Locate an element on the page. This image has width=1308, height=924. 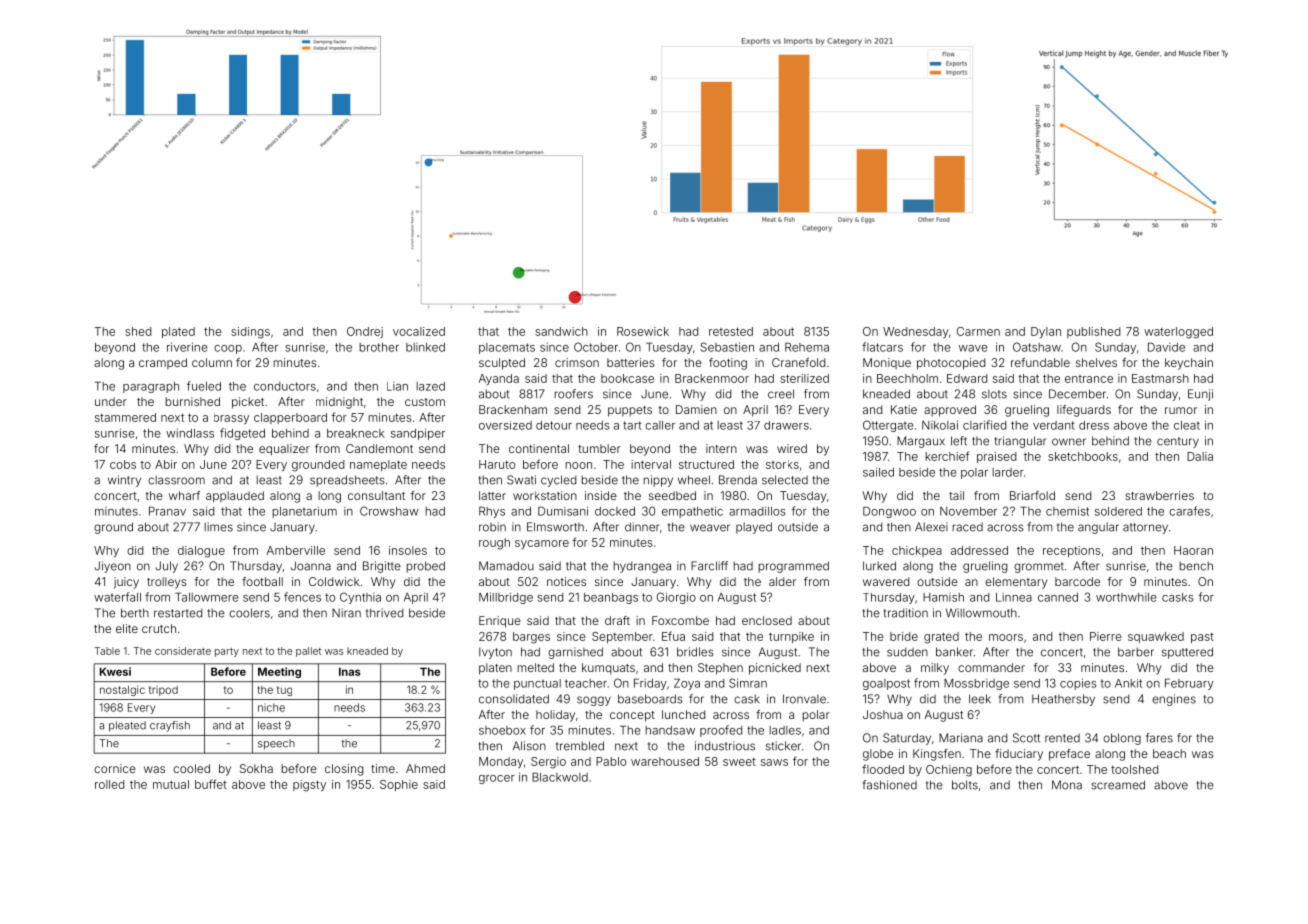
draft is located at coordinates (617, 620).
